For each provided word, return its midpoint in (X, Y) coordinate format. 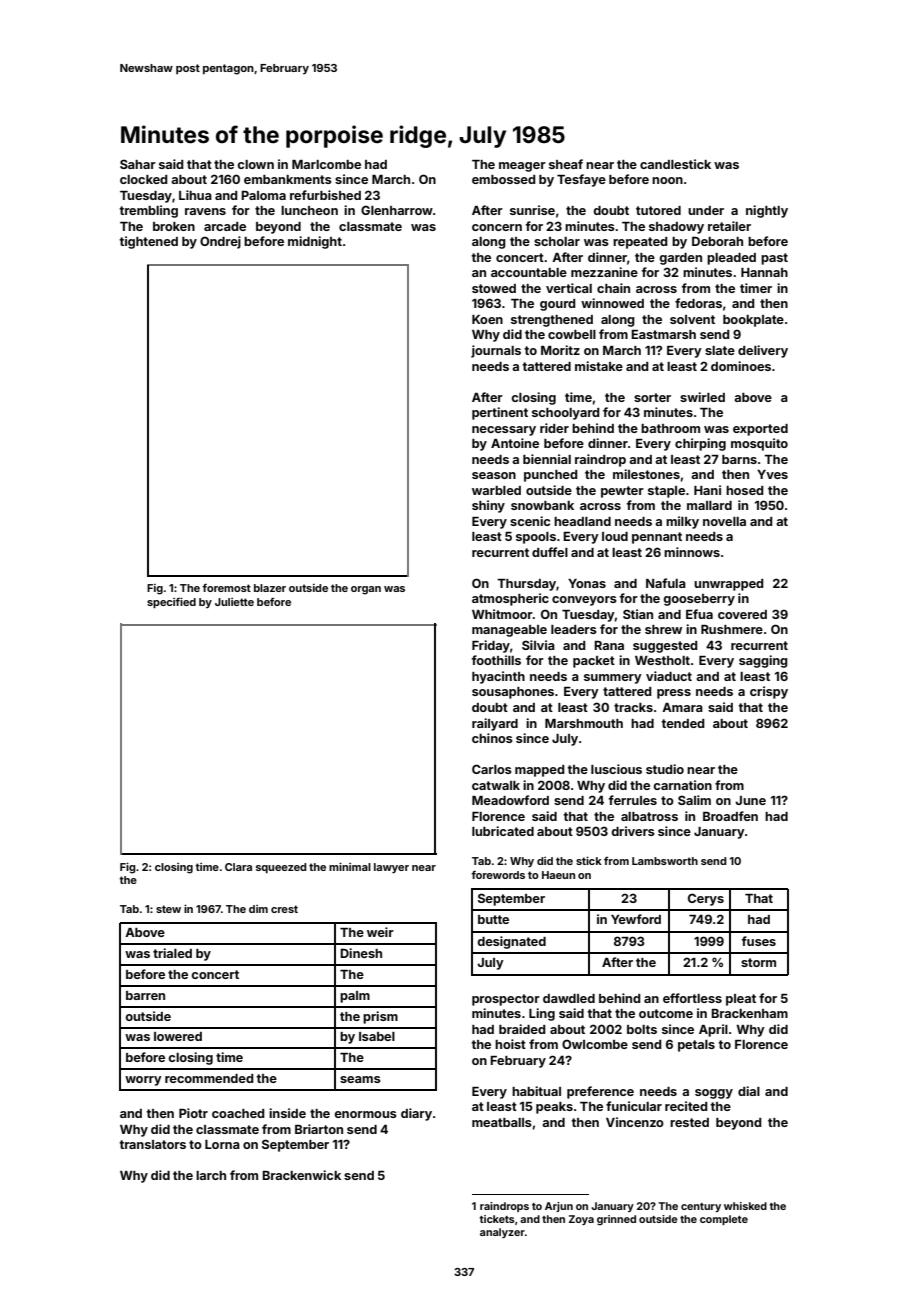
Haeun (558, 875)
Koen (487, 319)
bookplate (753, 321)
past (774, 259)
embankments (288, 179)
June (750, 800)
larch (211, 1175)
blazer (270, 588)
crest (284, 909)
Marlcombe (326, 164)
